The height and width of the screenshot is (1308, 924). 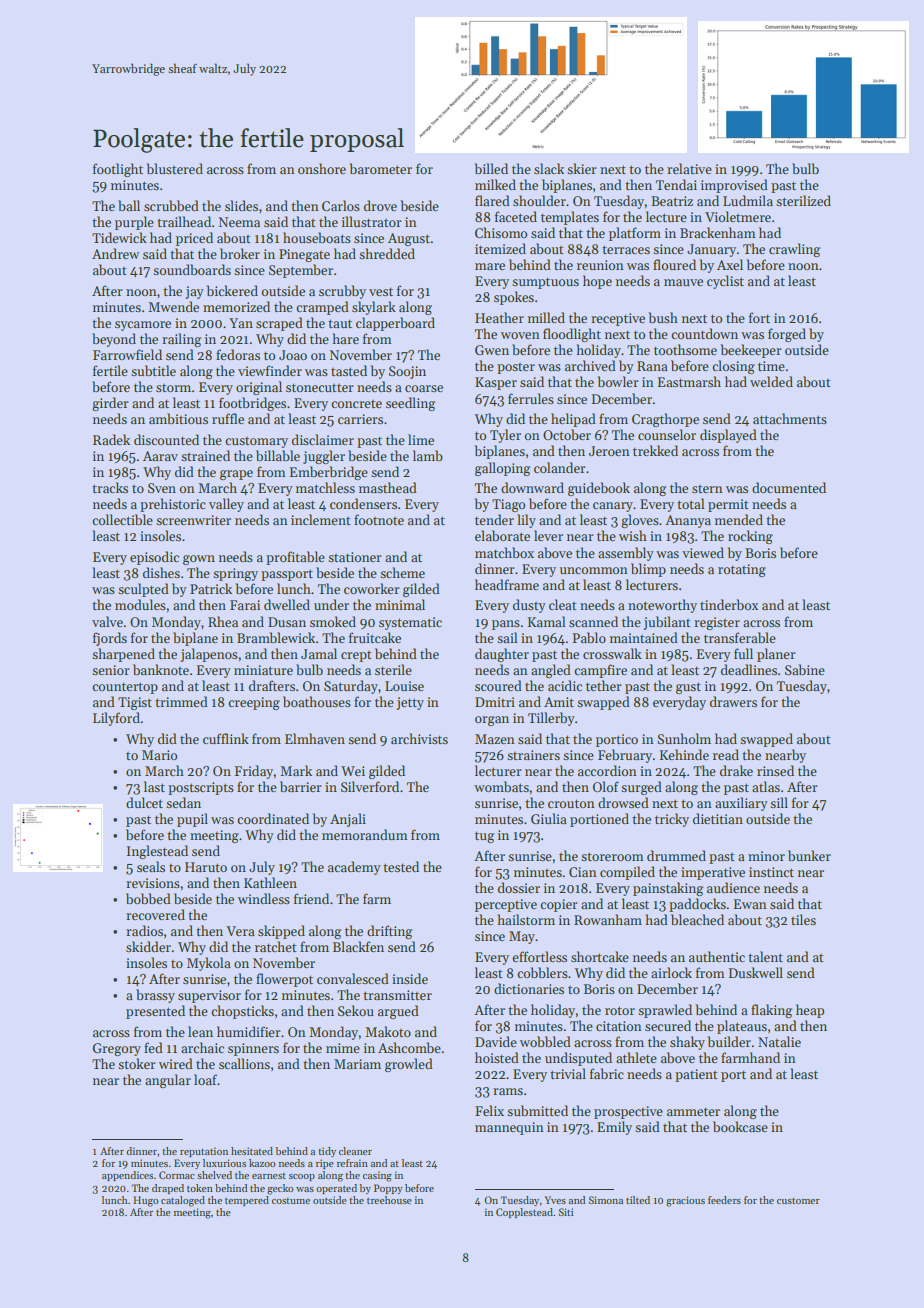 What do you see at coordinates (787, 335) in the screenshot?
I see `forged` at bounding box center [787, 335].
